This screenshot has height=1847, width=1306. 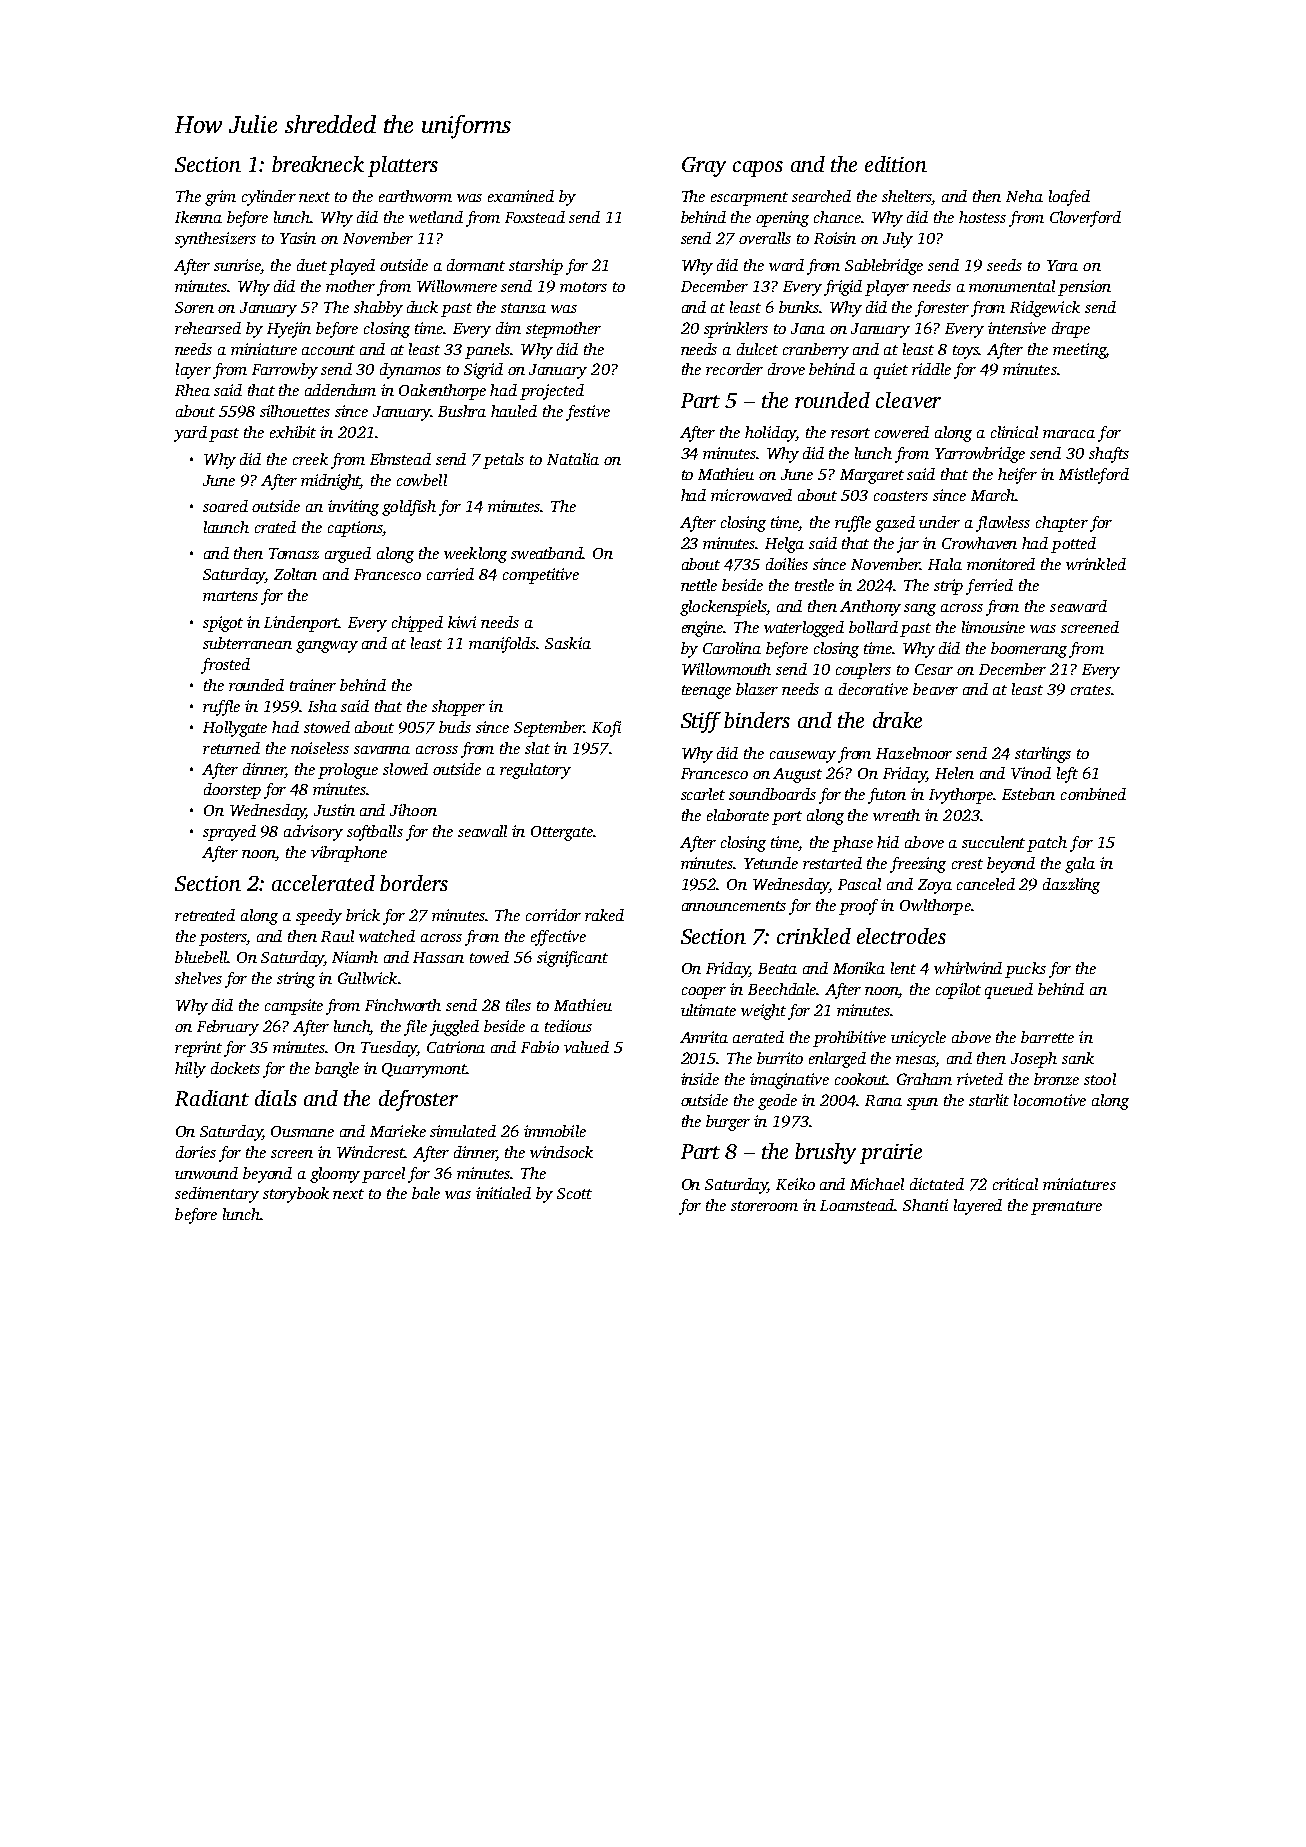 I want to click on Quarrymont, so click(x=424, y=1070).
